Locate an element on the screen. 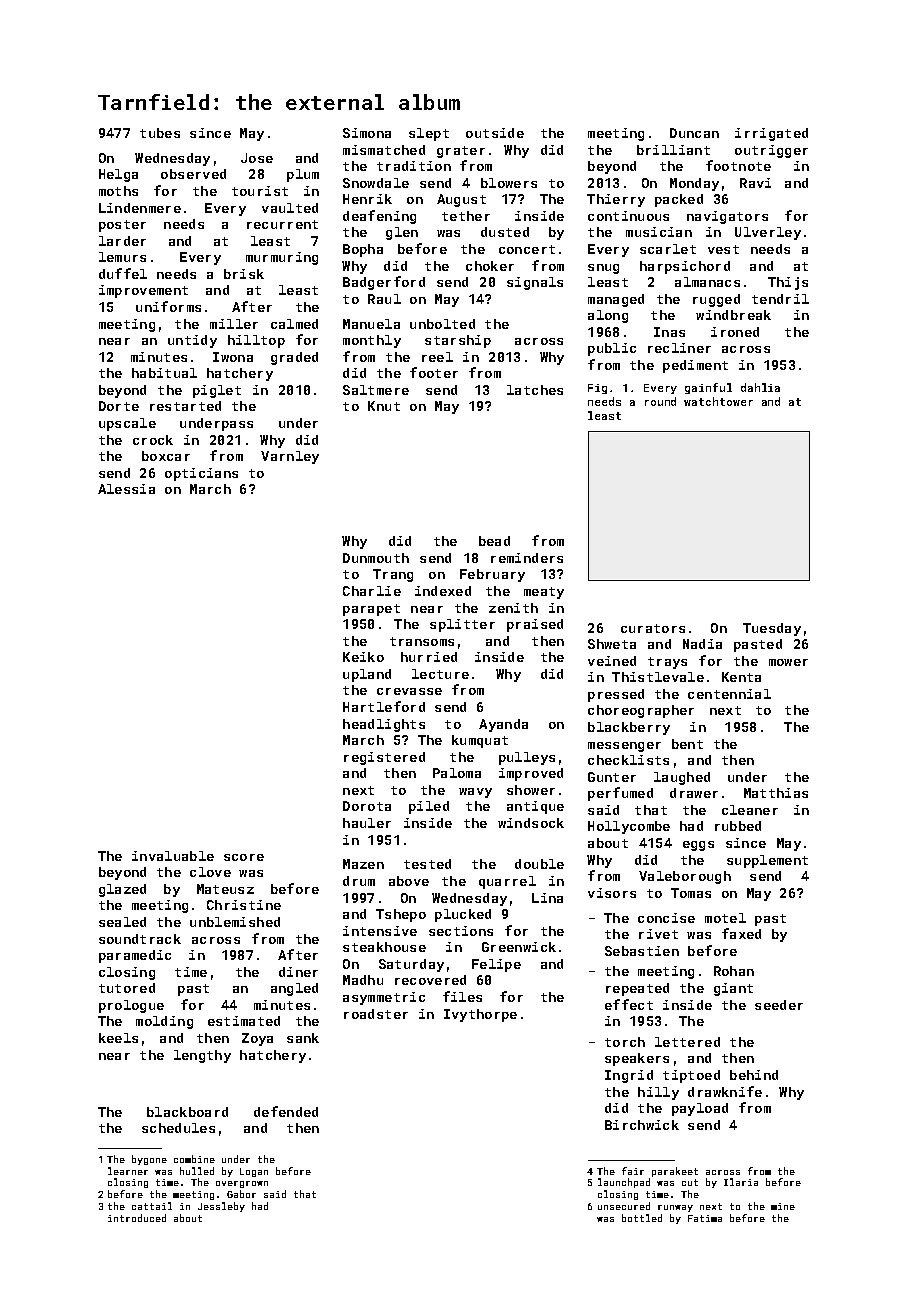  unsecured is located at coordinates (624, 1206).
